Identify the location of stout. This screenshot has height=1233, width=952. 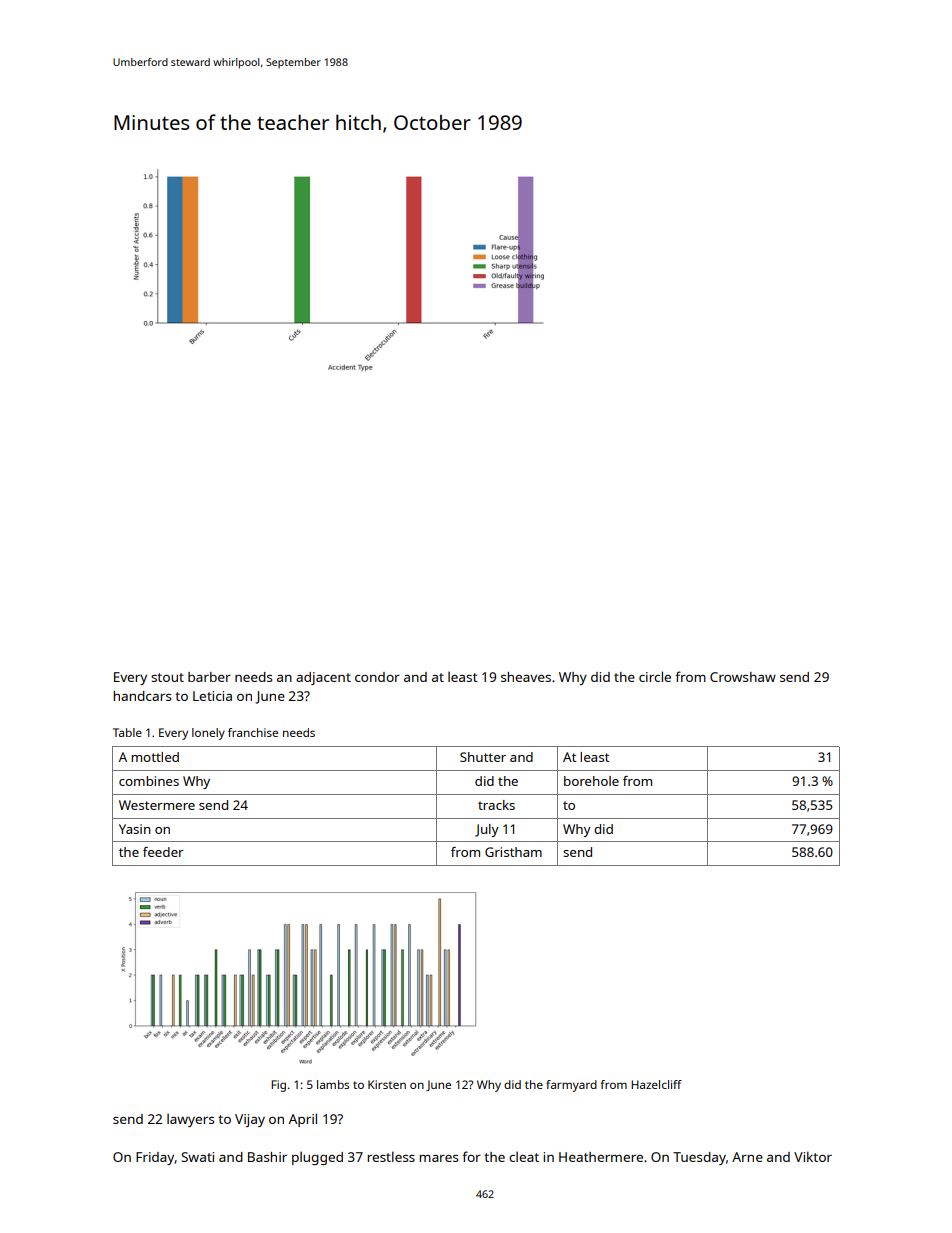
(167, 677).
